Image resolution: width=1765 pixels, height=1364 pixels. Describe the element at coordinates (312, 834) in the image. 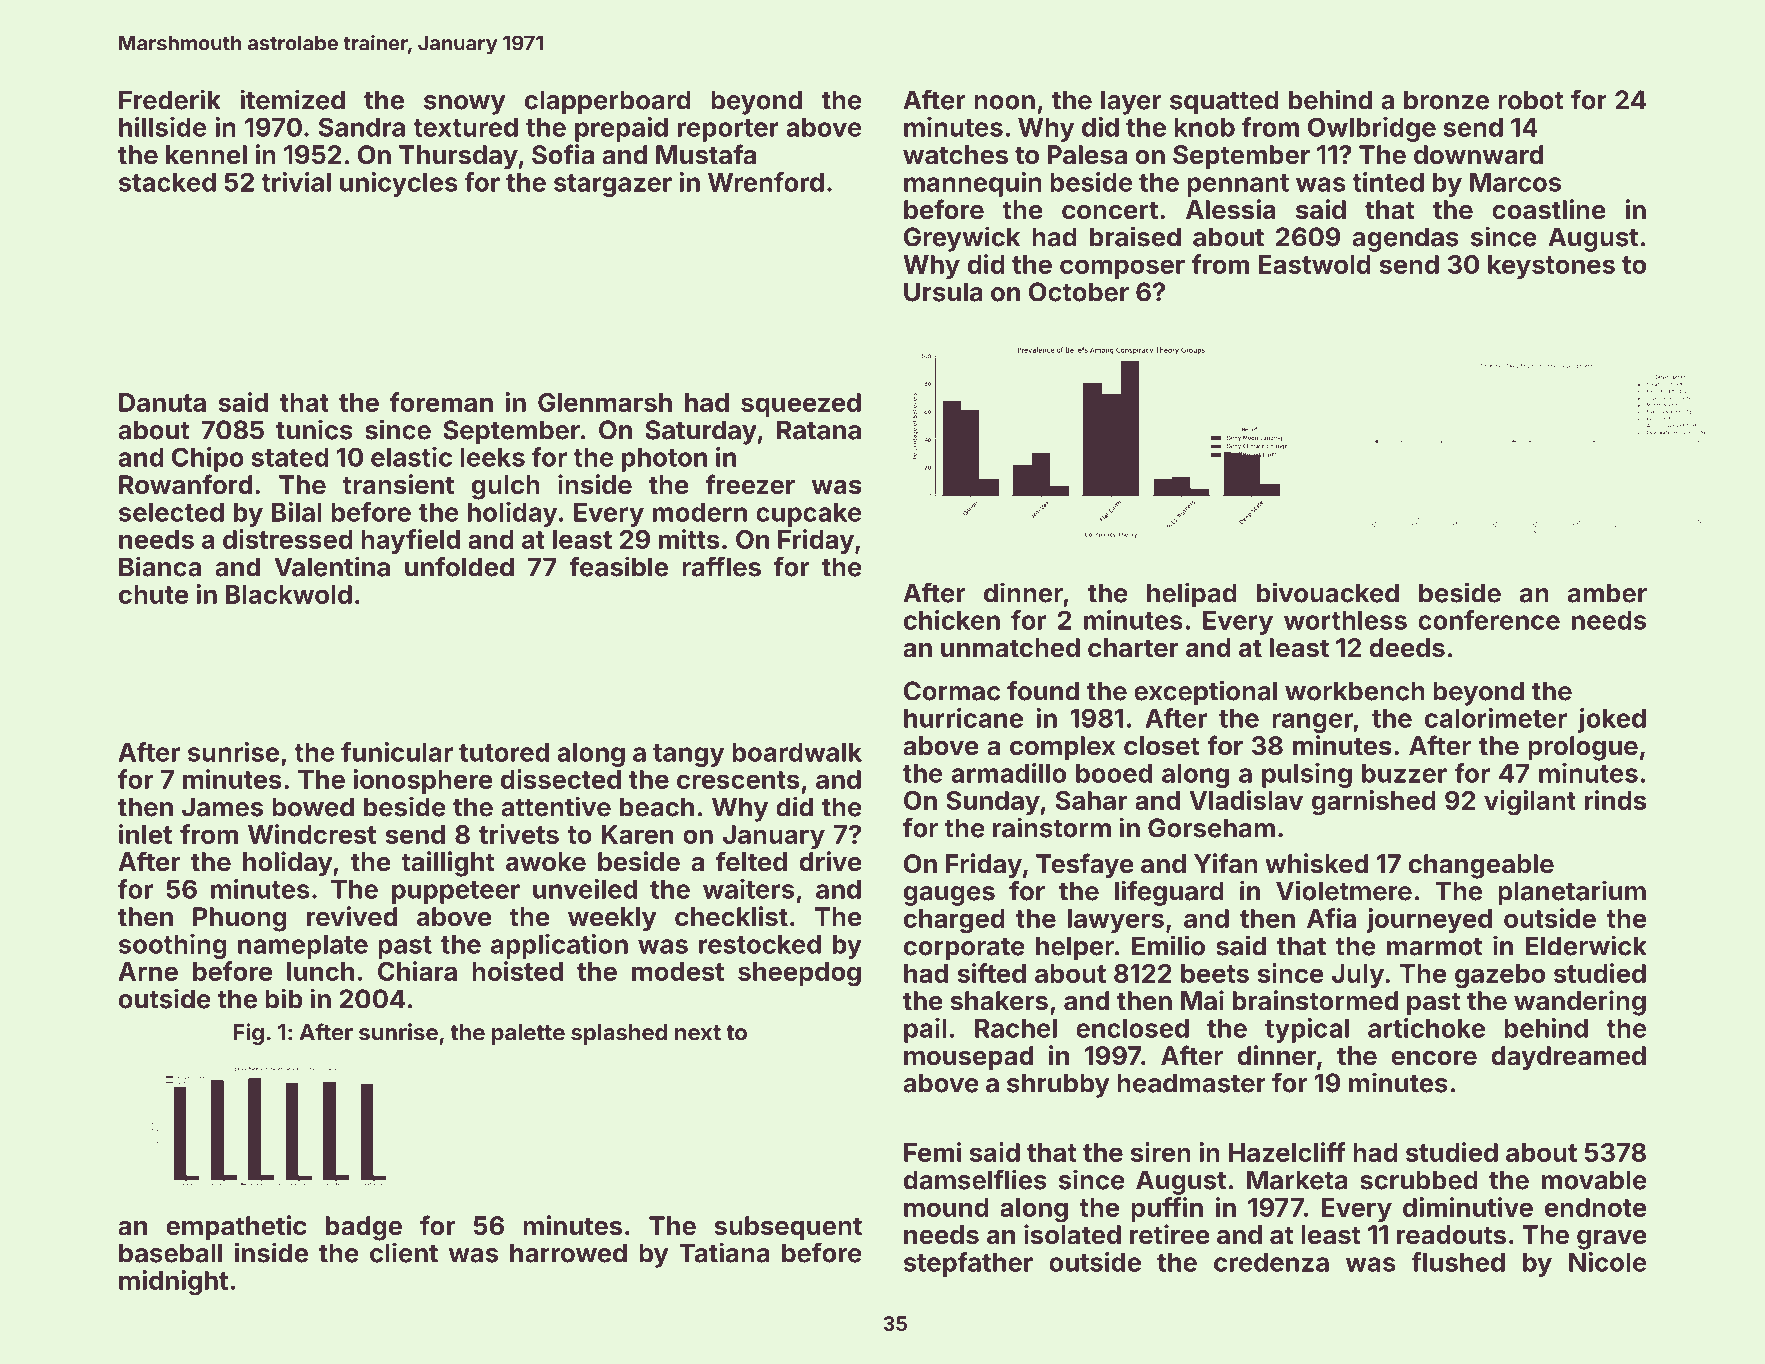

I see `Windcrest` at that location.
